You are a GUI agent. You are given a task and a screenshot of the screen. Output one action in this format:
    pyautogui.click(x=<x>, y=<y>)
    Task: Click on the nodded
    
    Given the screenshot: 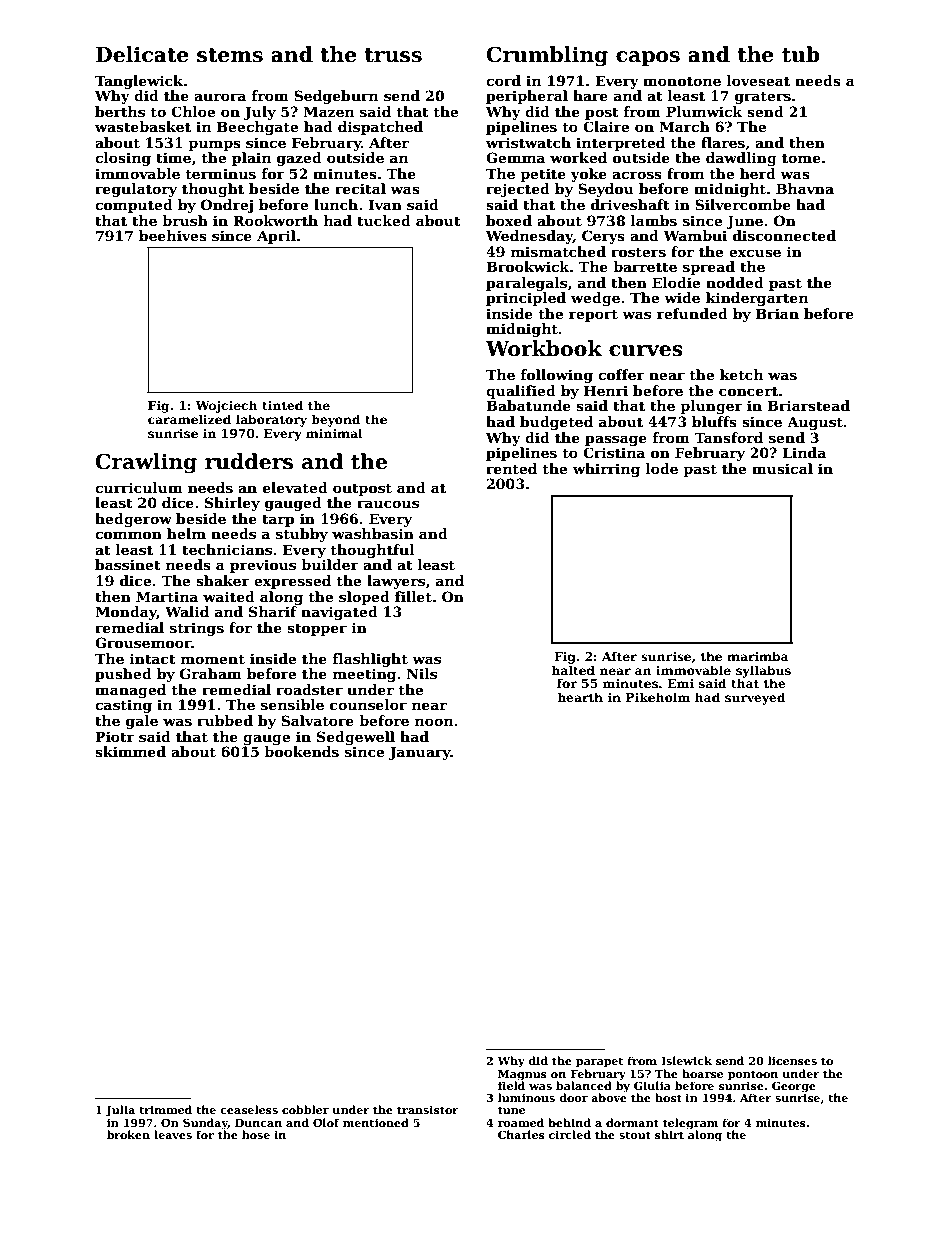 What is the action you would take?
    pyautogui.click(x=735, y=282)
